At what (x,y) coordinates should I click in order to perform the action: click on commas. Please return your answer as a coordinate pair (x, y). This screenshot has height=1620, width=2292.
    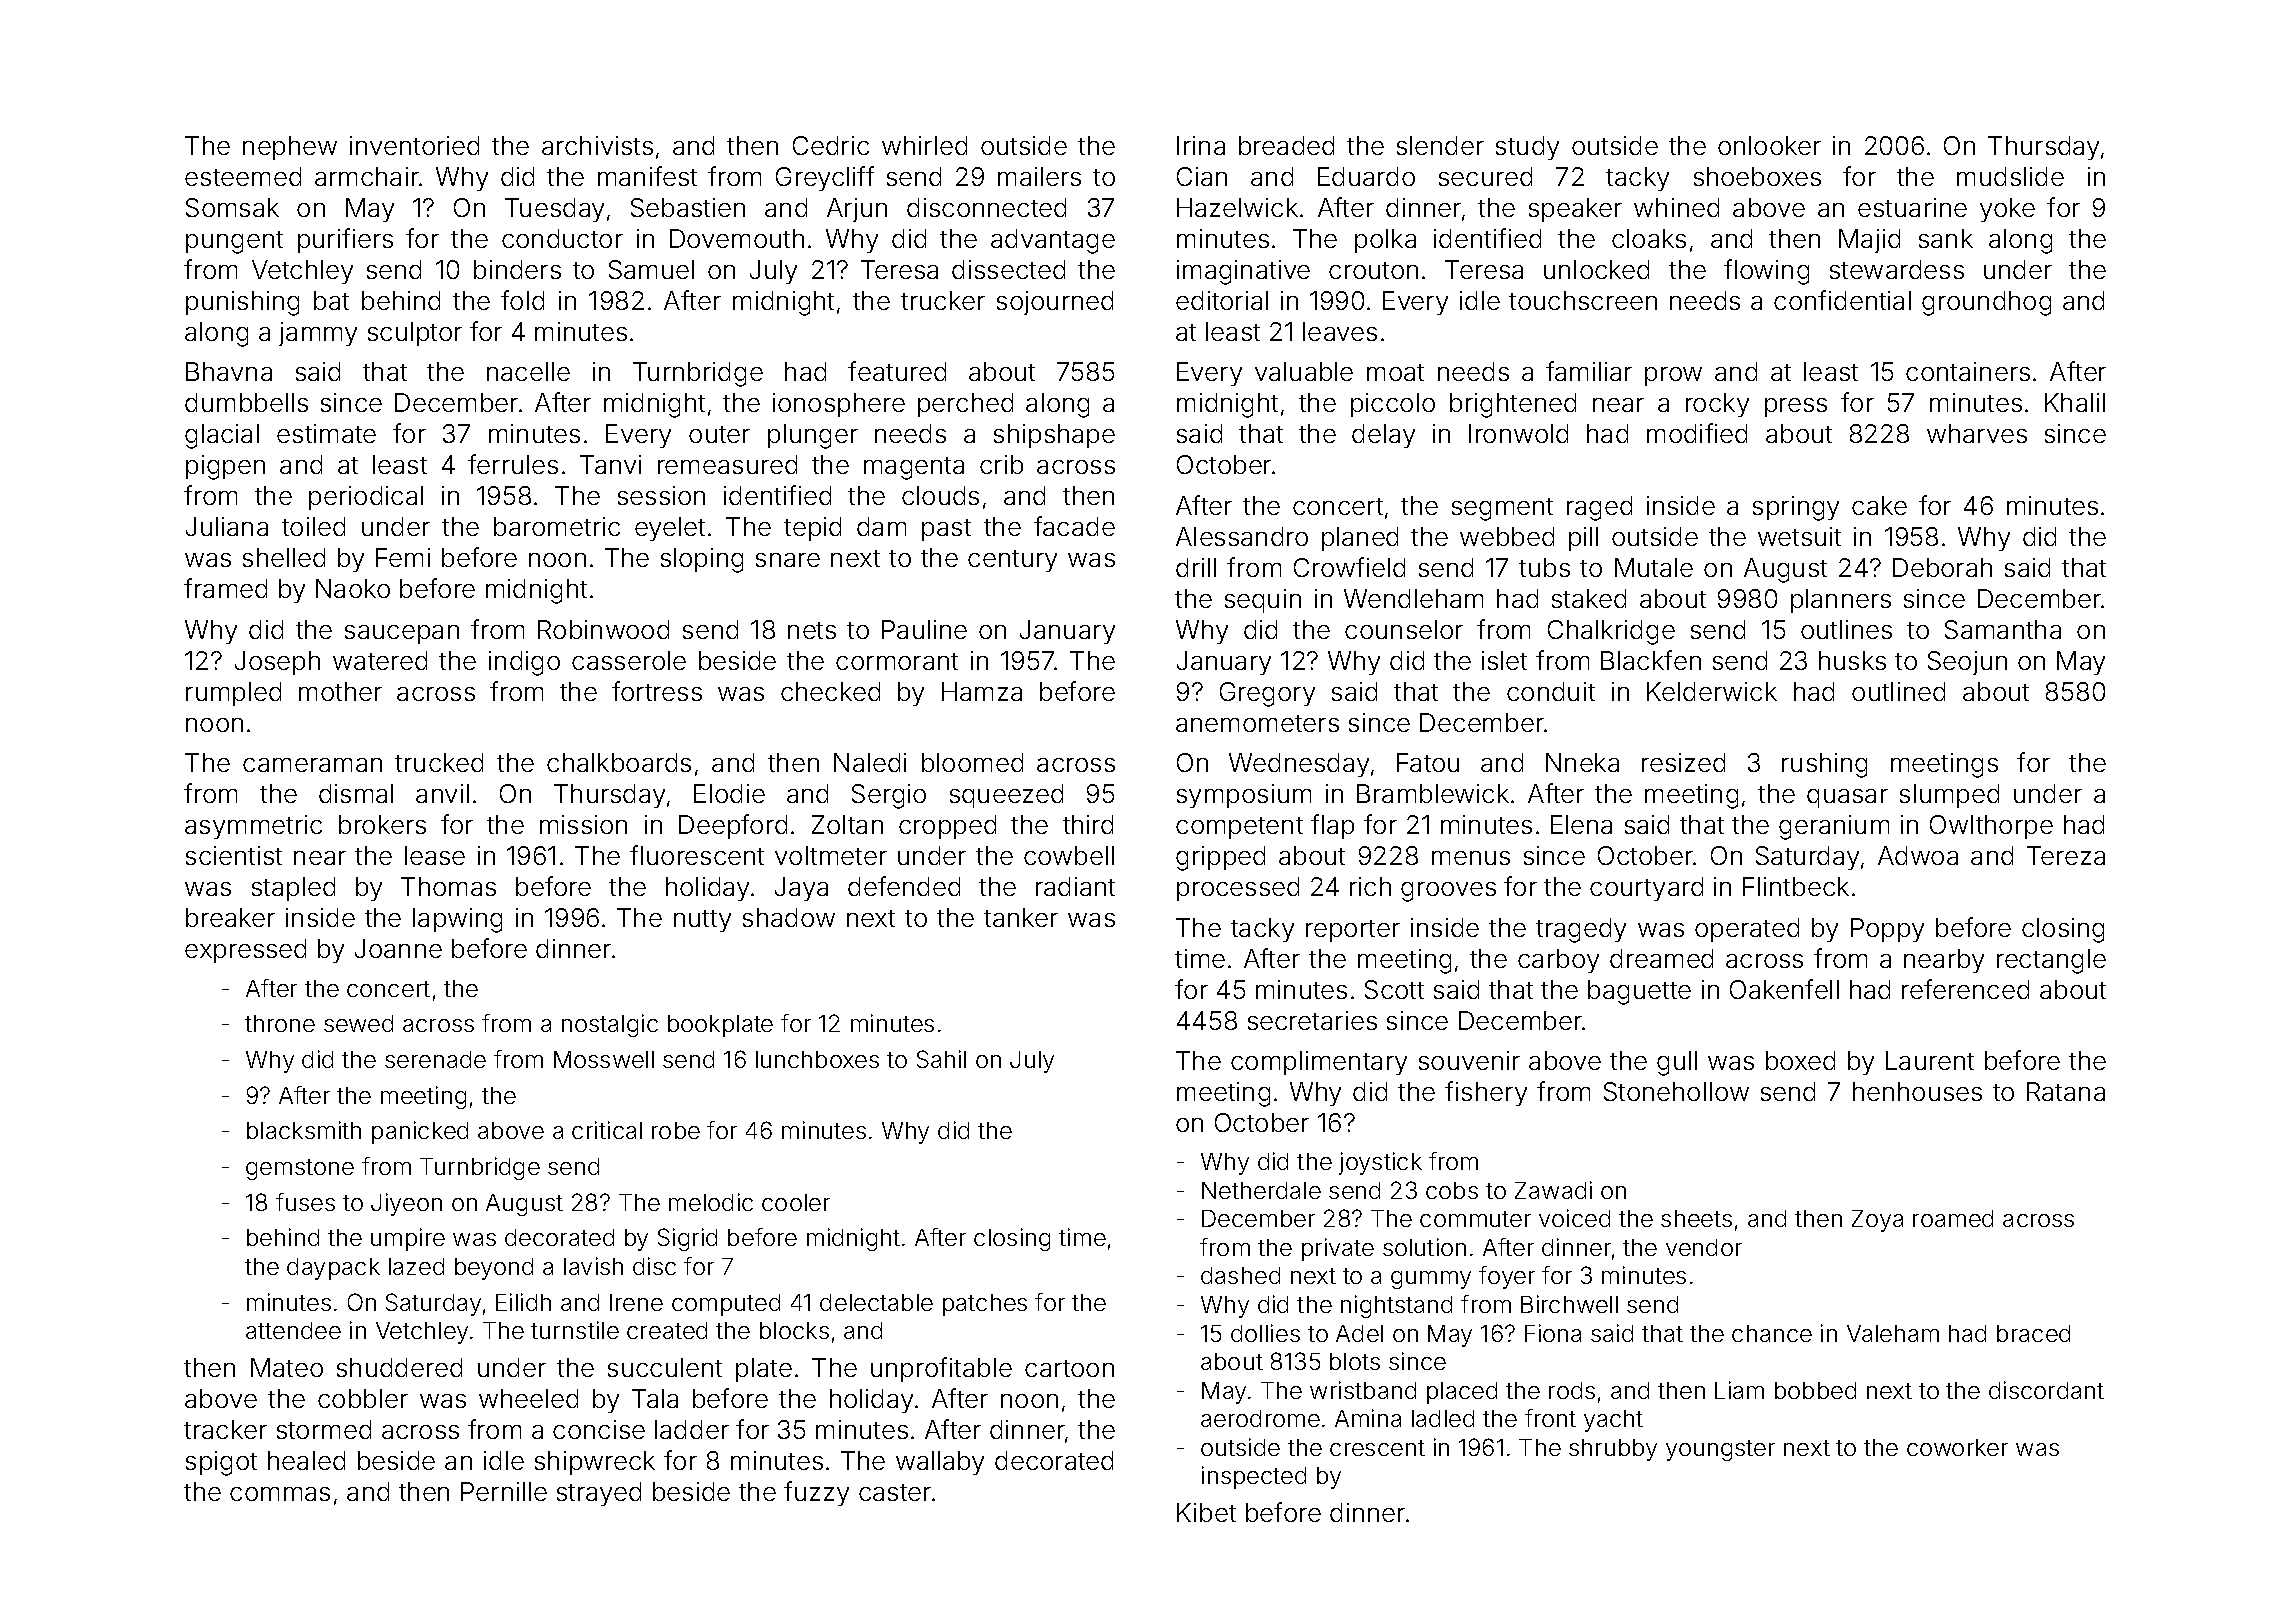
    Looking at the image, I should click on (280, 1494).
